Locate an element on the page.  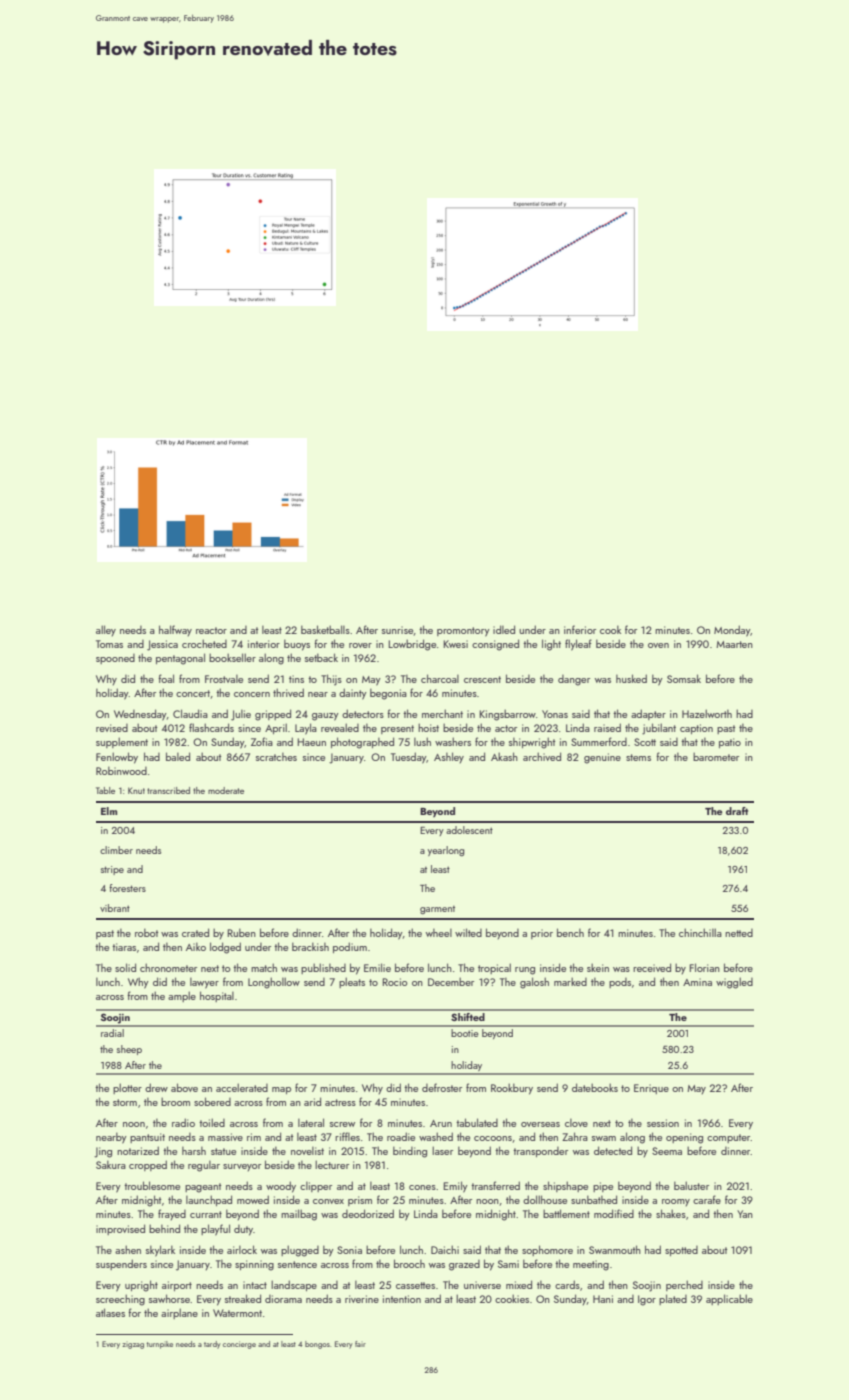
climber is located at coordinates (116, 850).
